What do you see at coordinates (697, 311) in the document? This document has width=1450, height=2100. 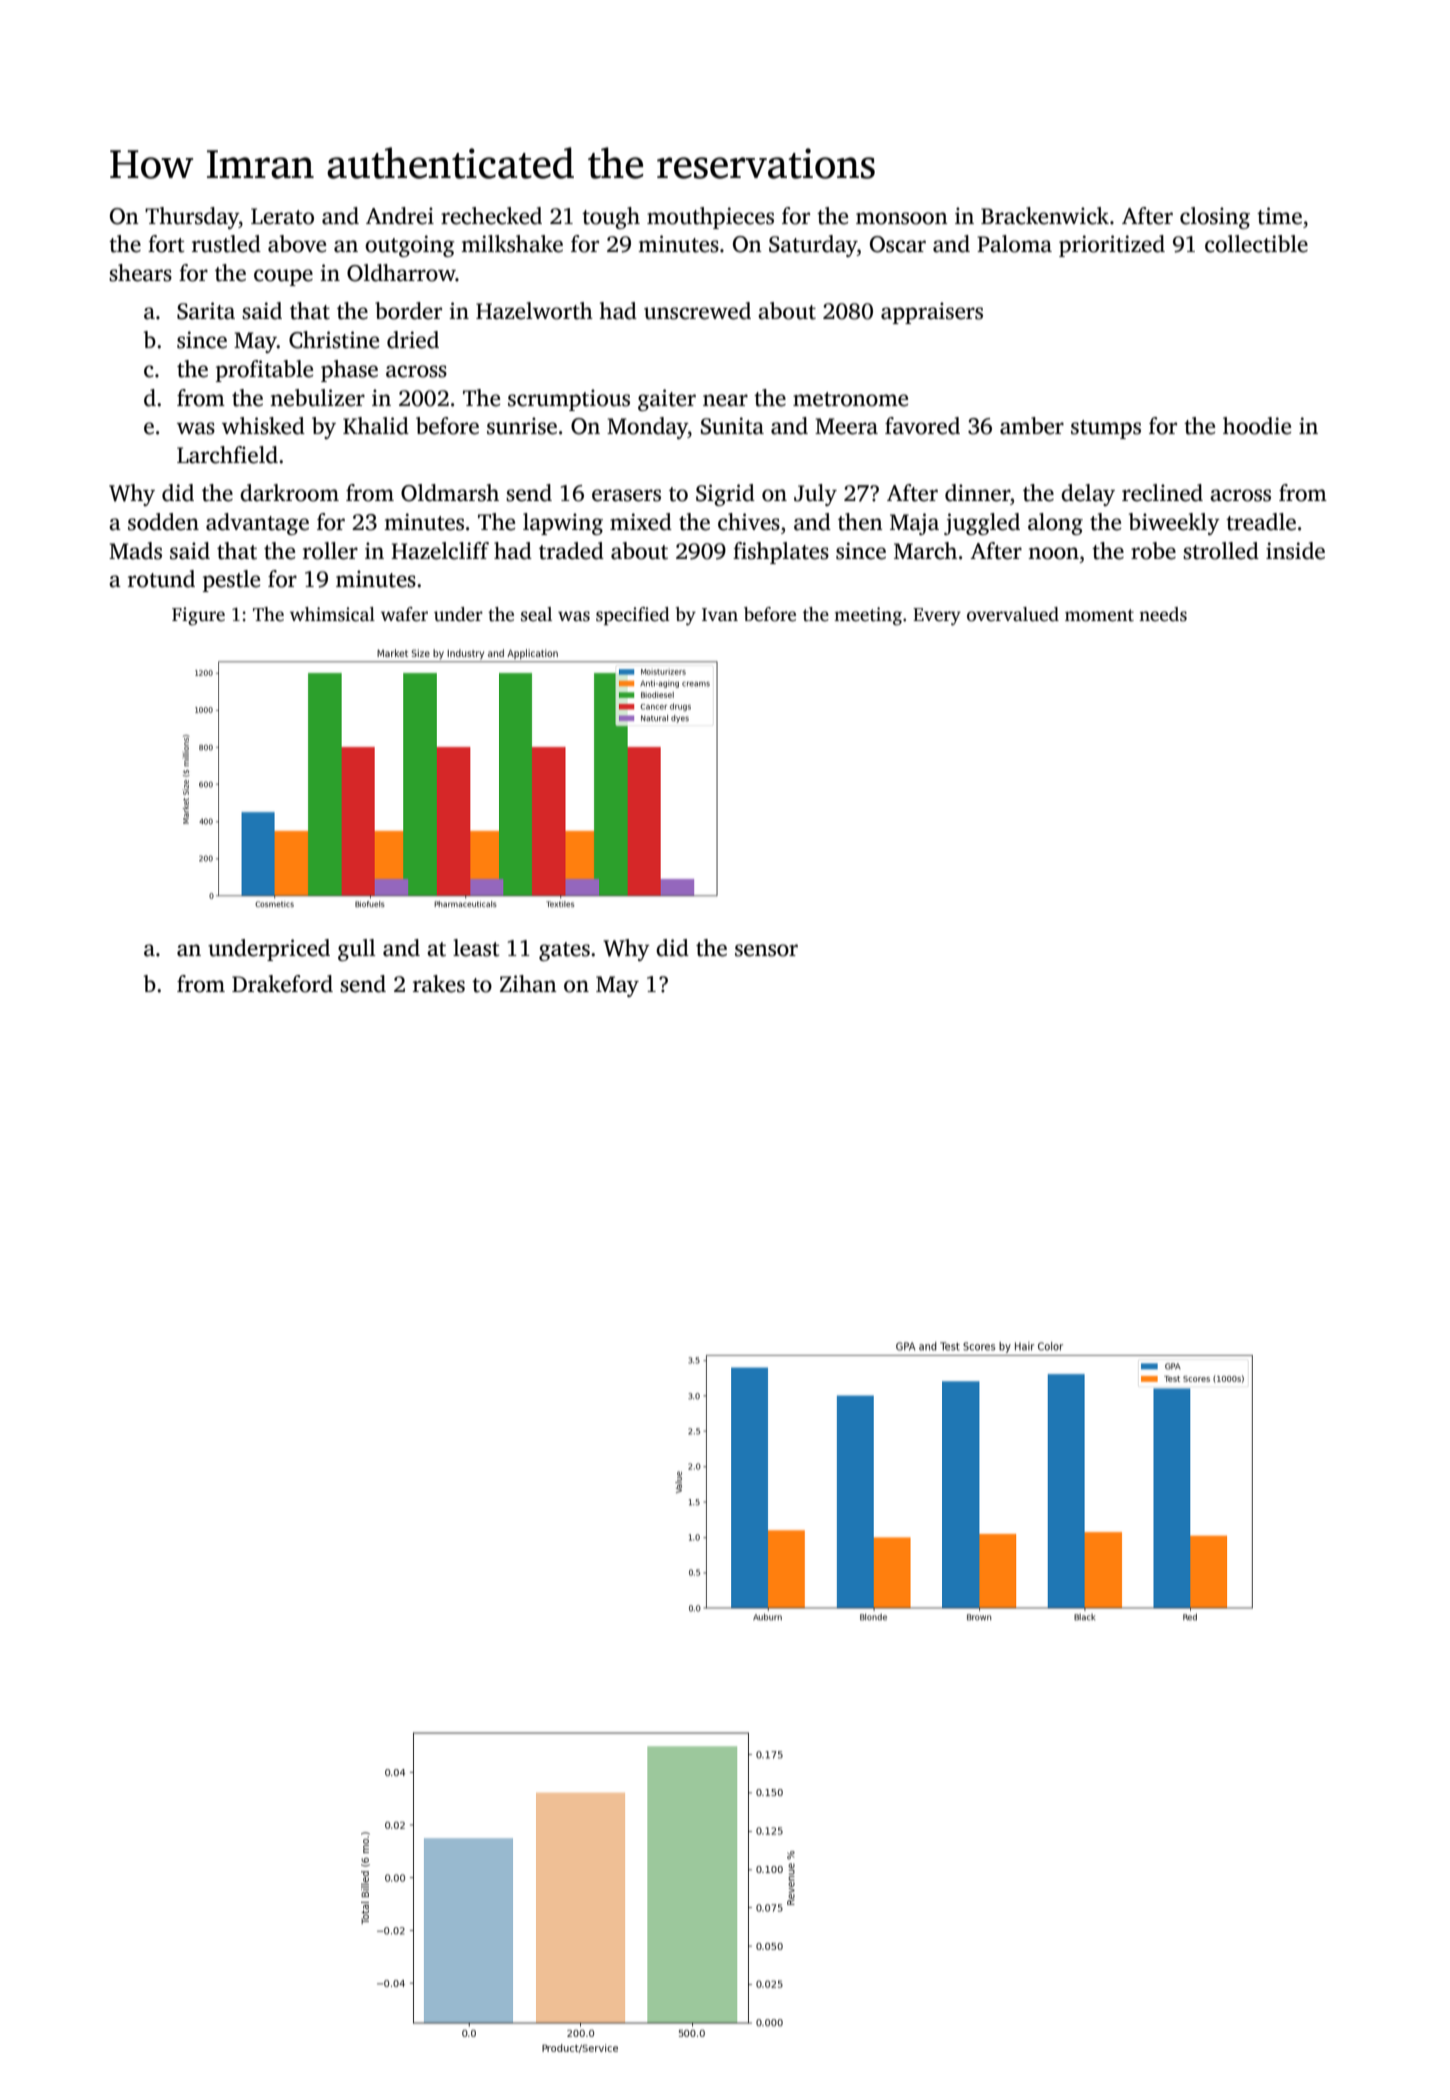 I see `unscrewed` at bounding box center [697, 311].
